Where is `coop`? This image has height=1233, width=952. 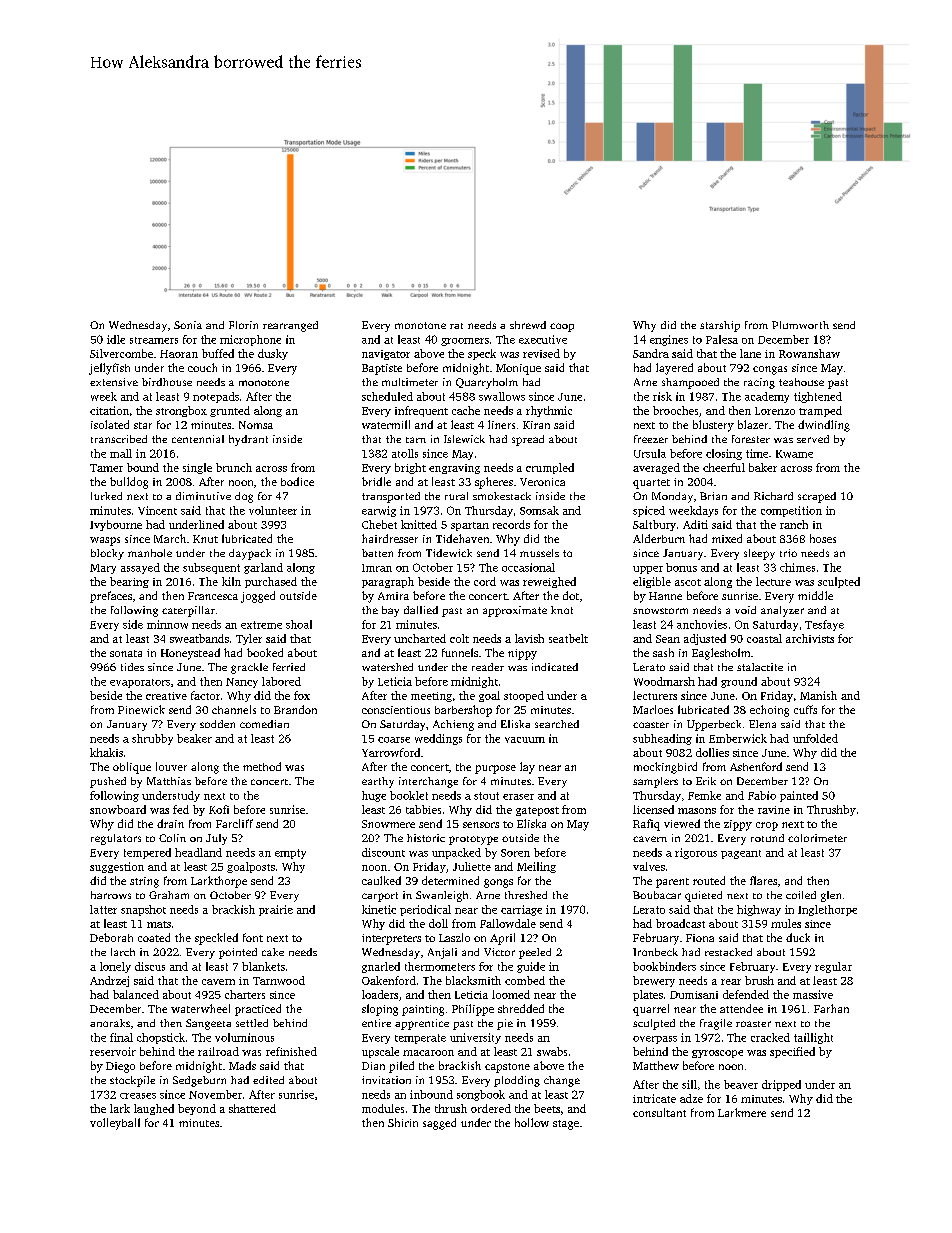 coop is located at coordinates (562, 327).
